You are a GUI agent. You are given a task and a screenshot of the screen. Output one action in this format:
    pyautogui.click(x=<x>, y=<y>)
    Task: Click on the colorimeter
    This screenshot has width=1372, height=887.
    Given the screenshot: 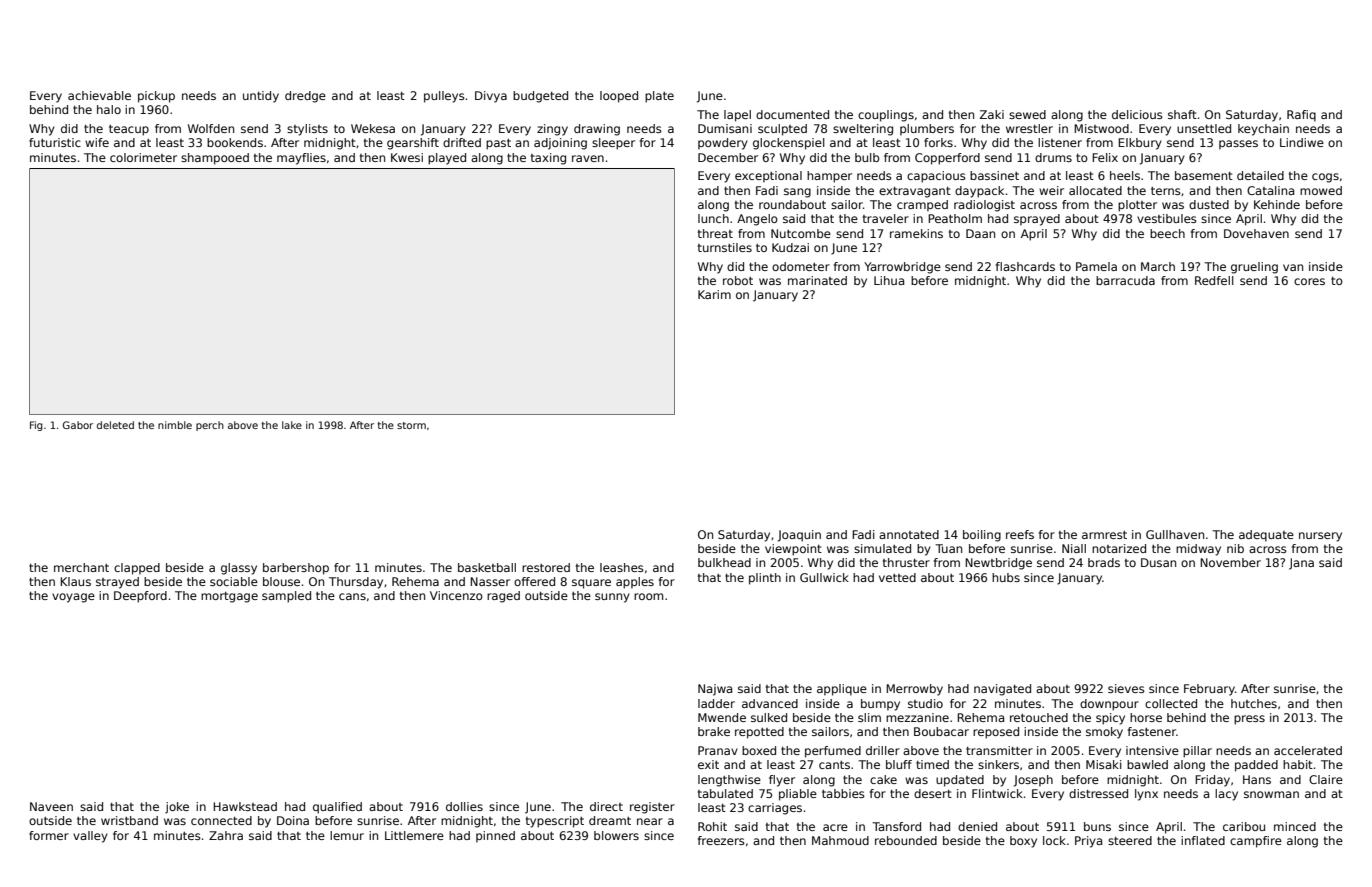 What is the action you would take?
    pyautogui.click(x=143, y=157)
